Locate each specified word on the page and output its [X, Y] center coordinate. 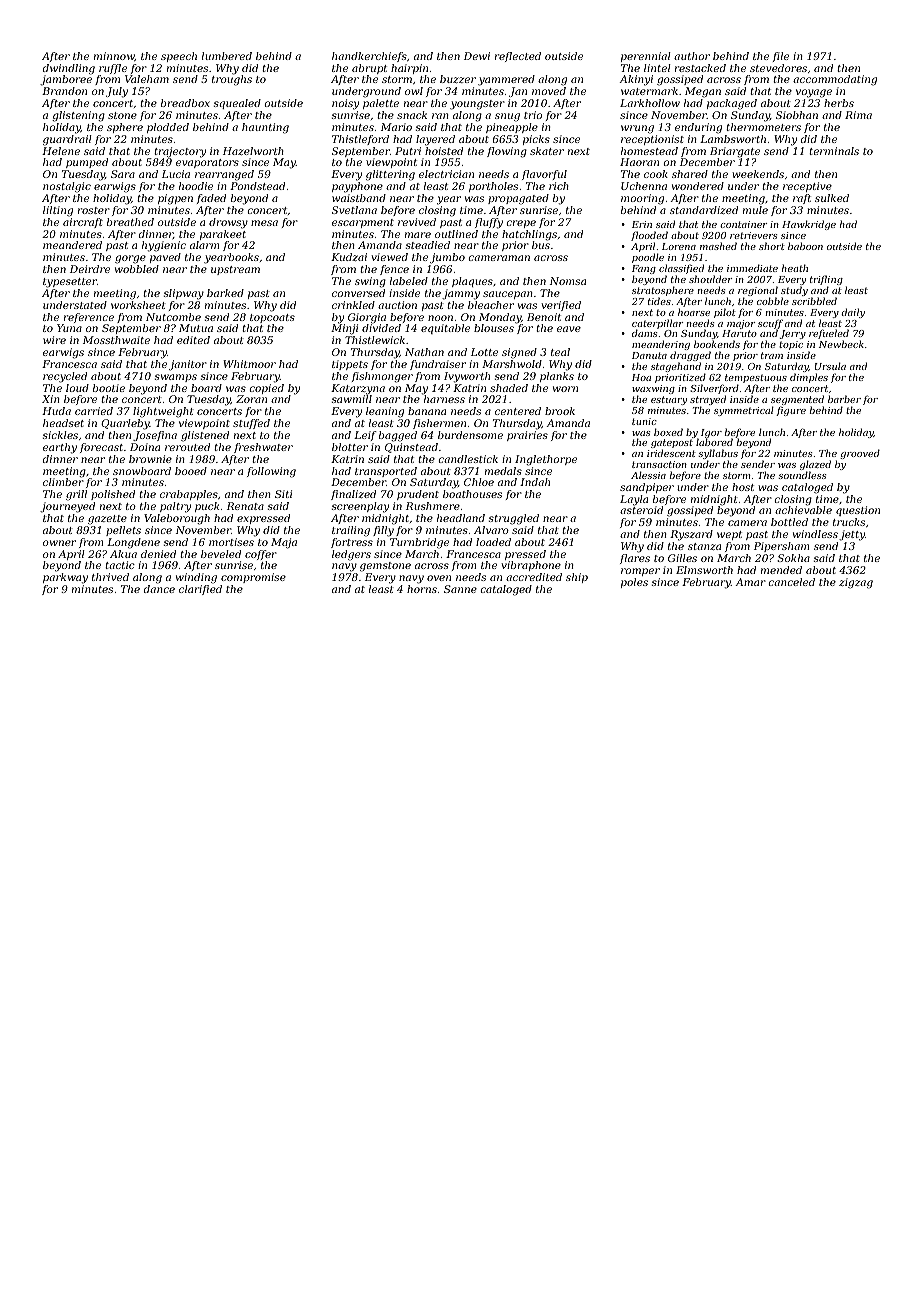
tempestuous [756, 378]
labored [714, 442]
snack [412, 115]
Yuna [69, 328]
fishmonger [382, 377]
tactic [120, 565]
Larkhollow [650, 103]
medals [503, 471]
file [781, 57]
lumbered [227, 56]
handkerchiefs [369, 57]
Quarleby [125, 424]
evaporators [207, 163]
